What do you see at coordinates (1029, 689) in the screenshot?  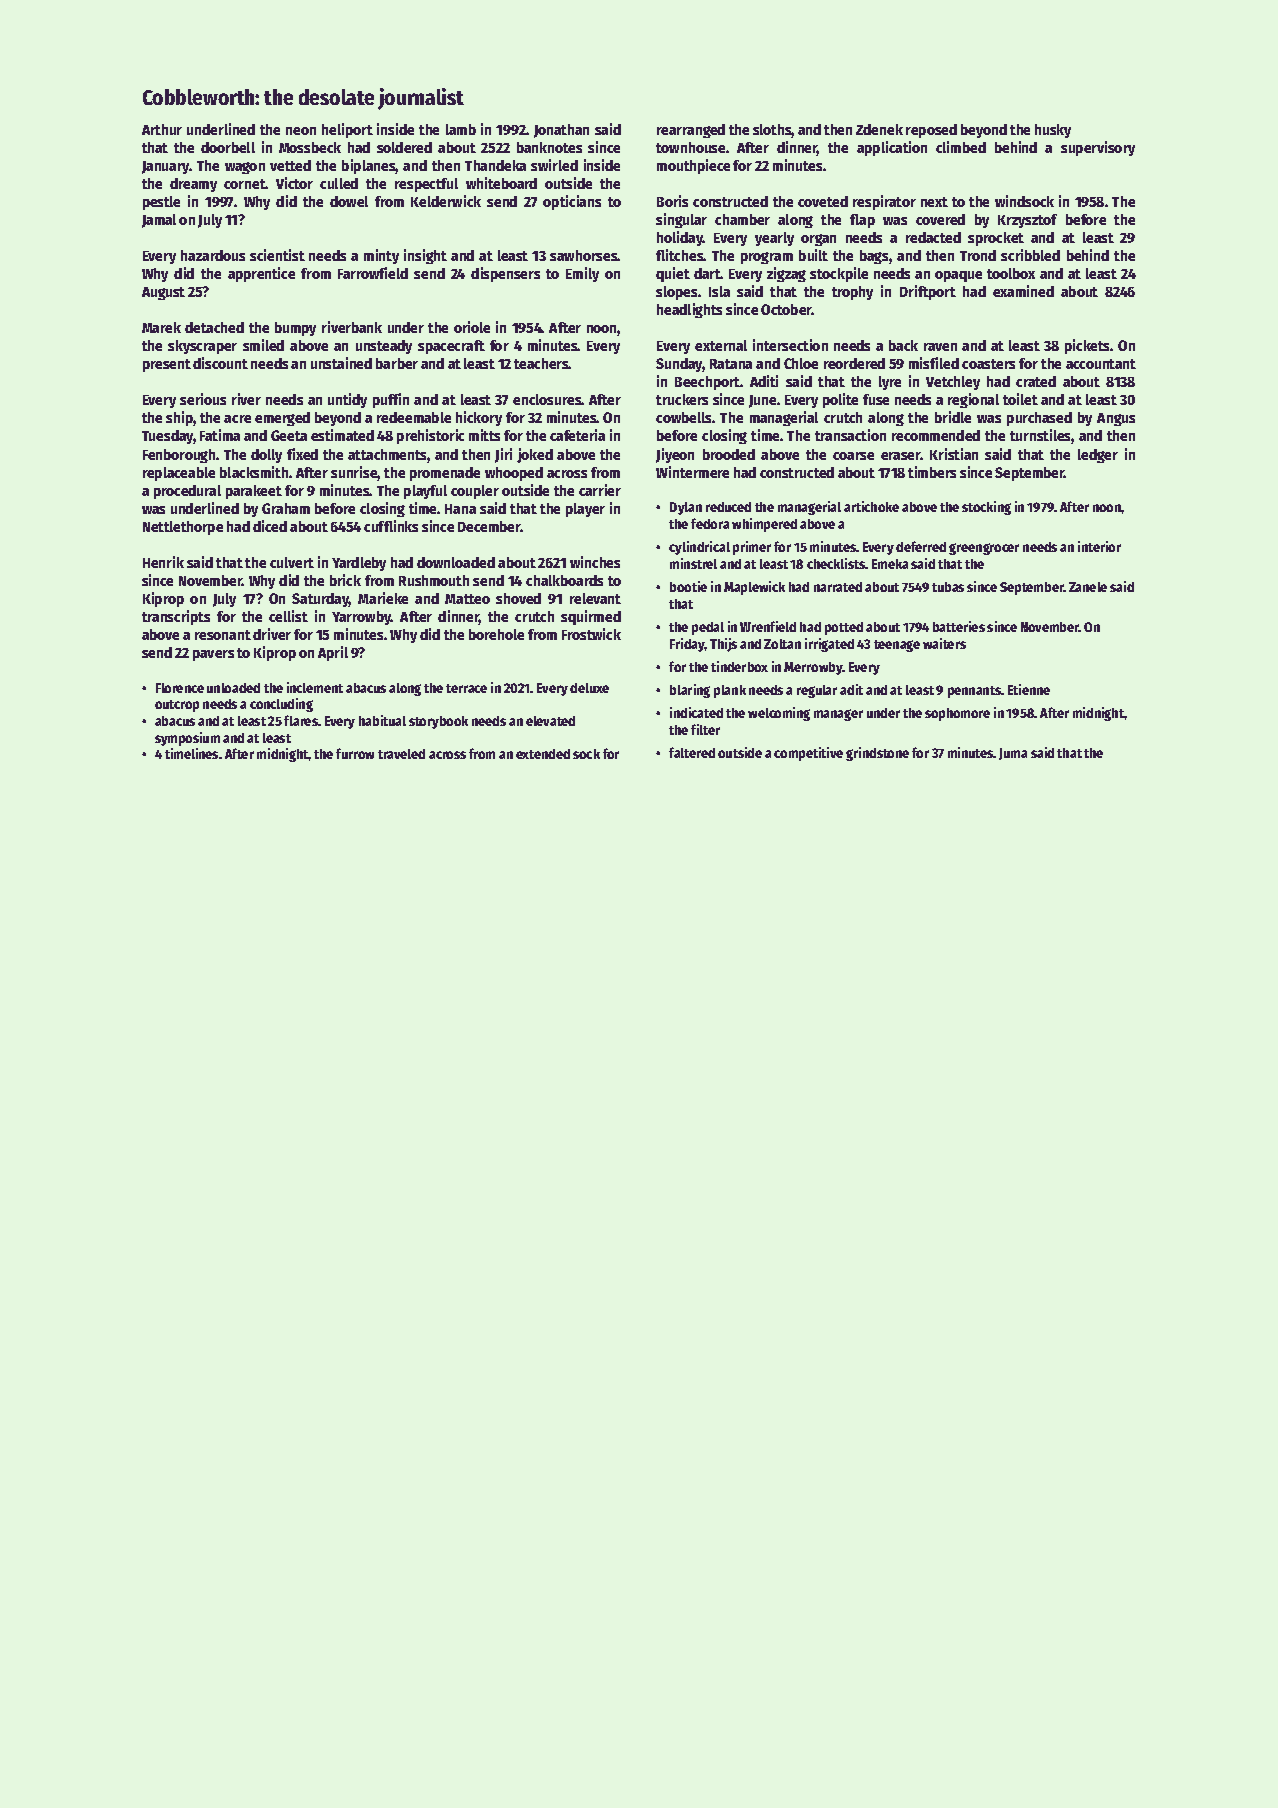 I see `Etienne` at bounding box center [1029, 689].
